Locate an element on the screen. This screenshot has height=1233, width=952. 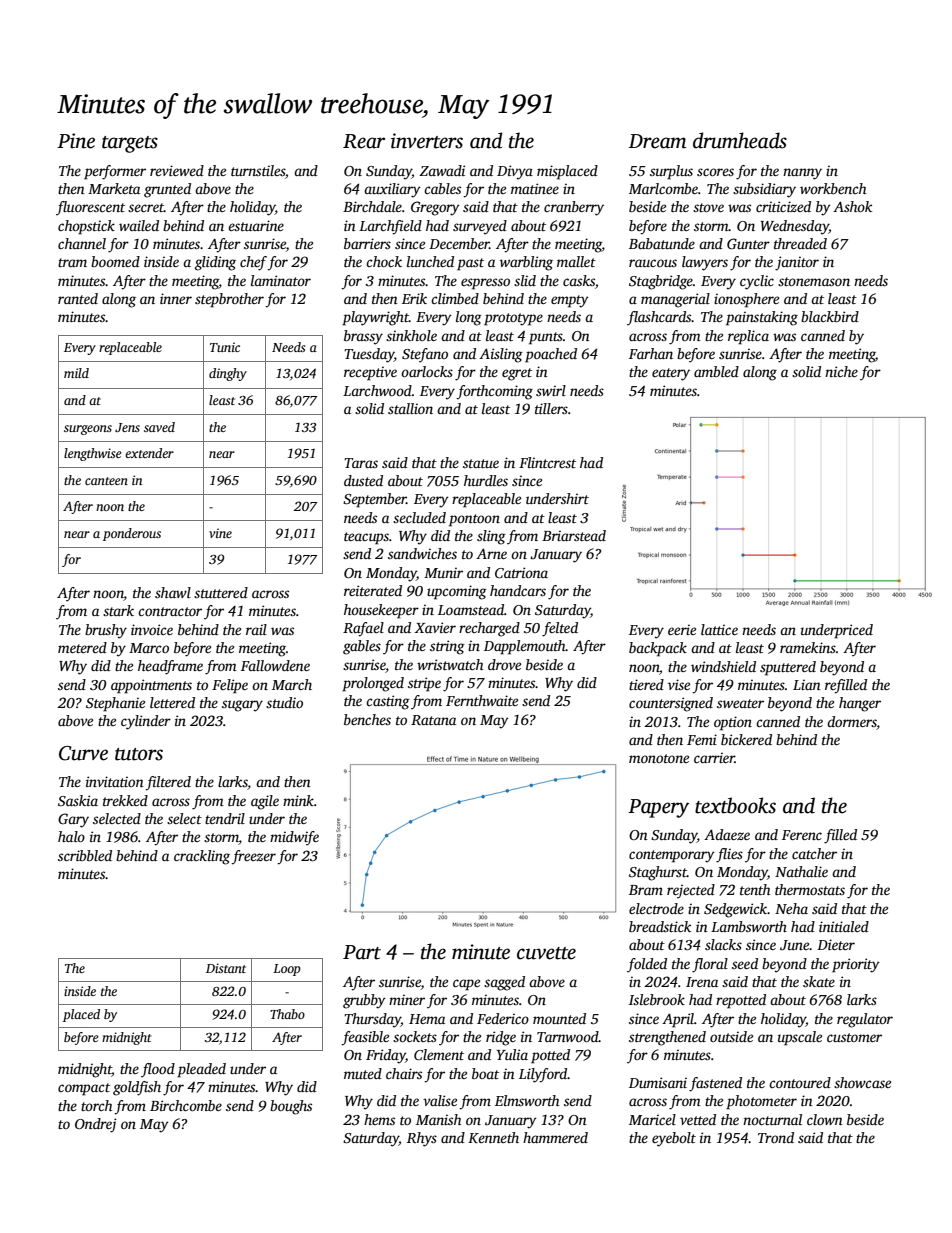
inverters is located at coordinates (427, 141).
